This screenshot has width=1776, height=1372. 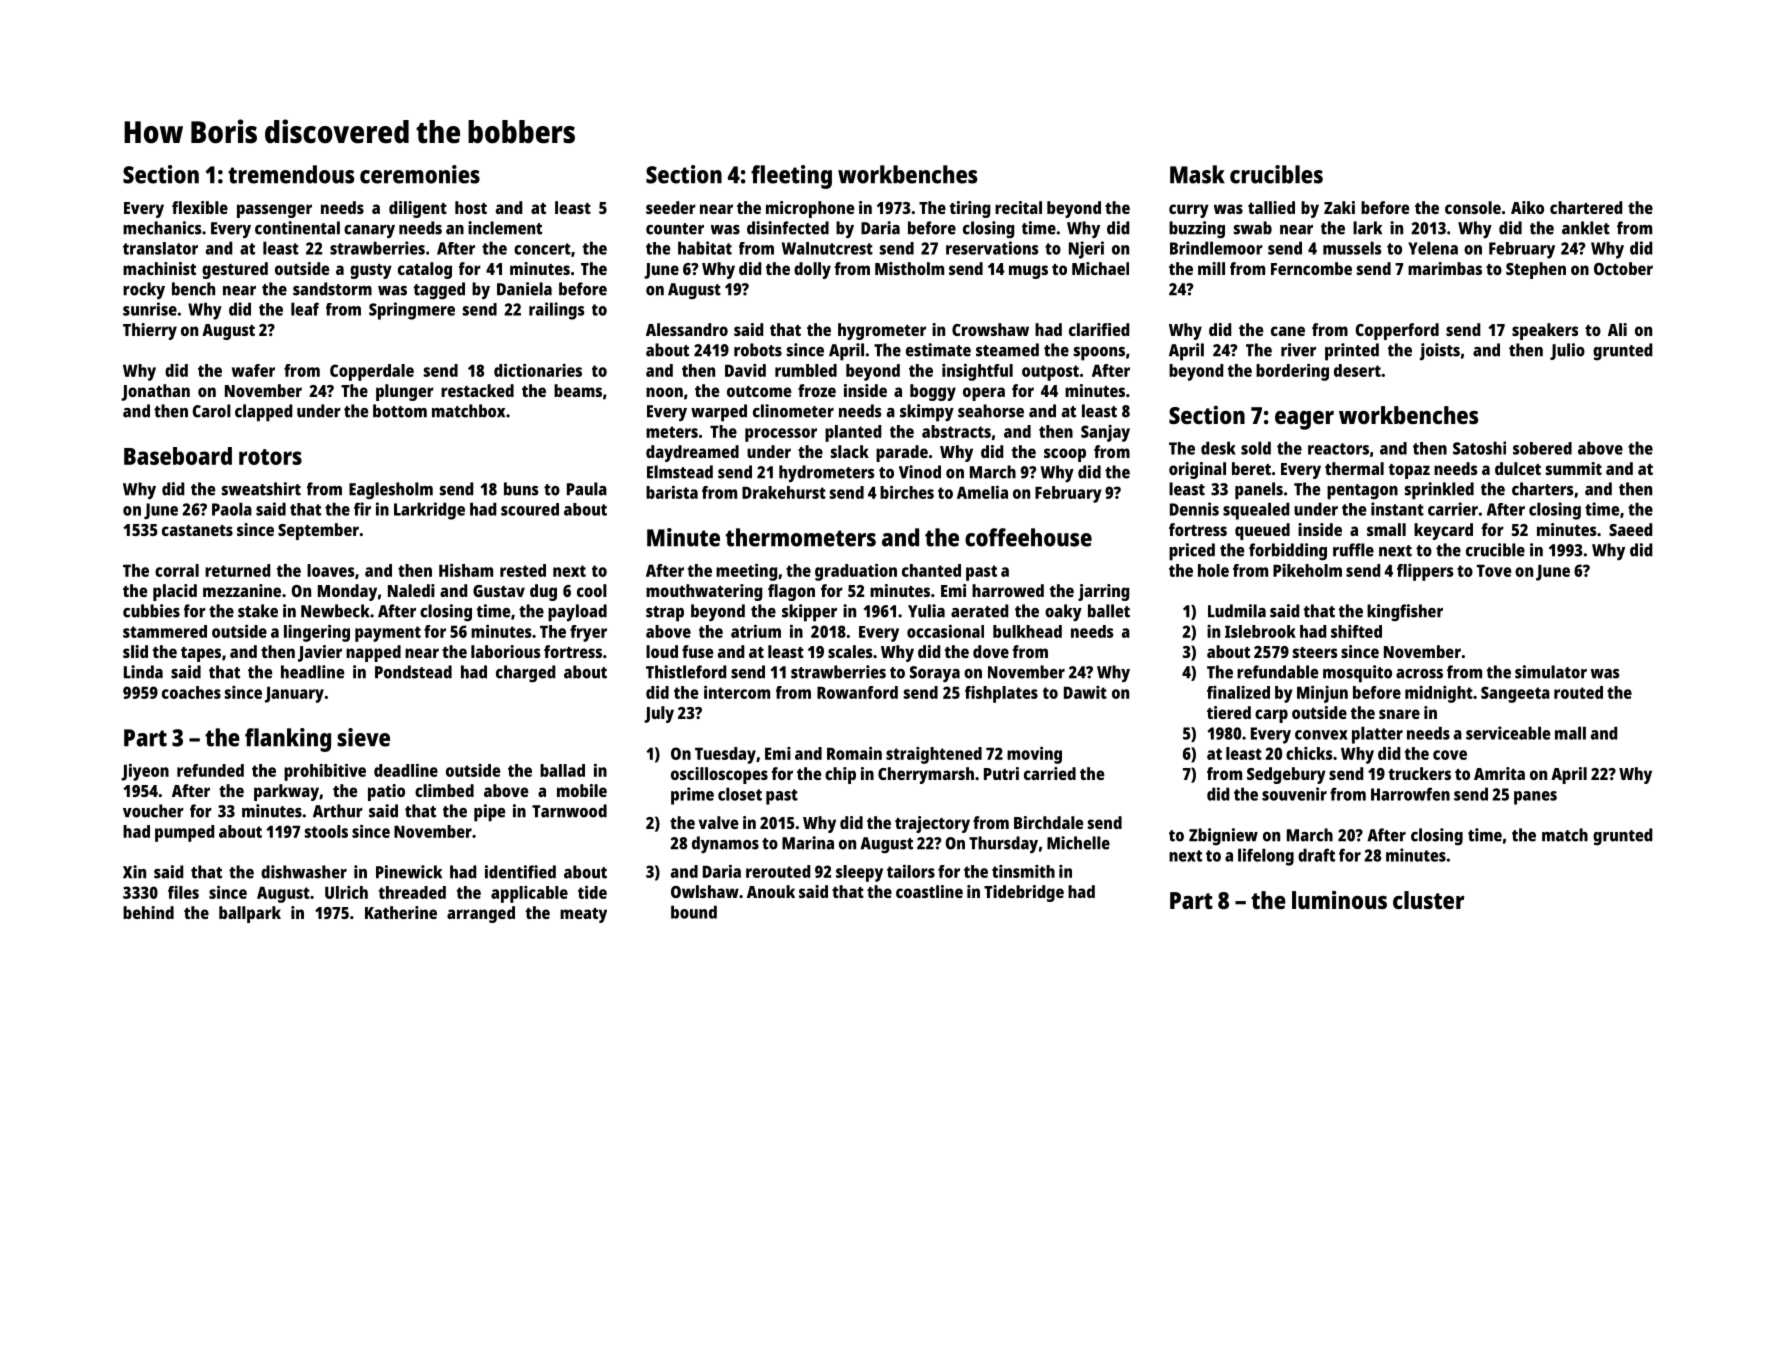 What do you see at coordinates (1586, 207) in the screenshot?
I see `chartered` at bounding box center [1586, 207].
